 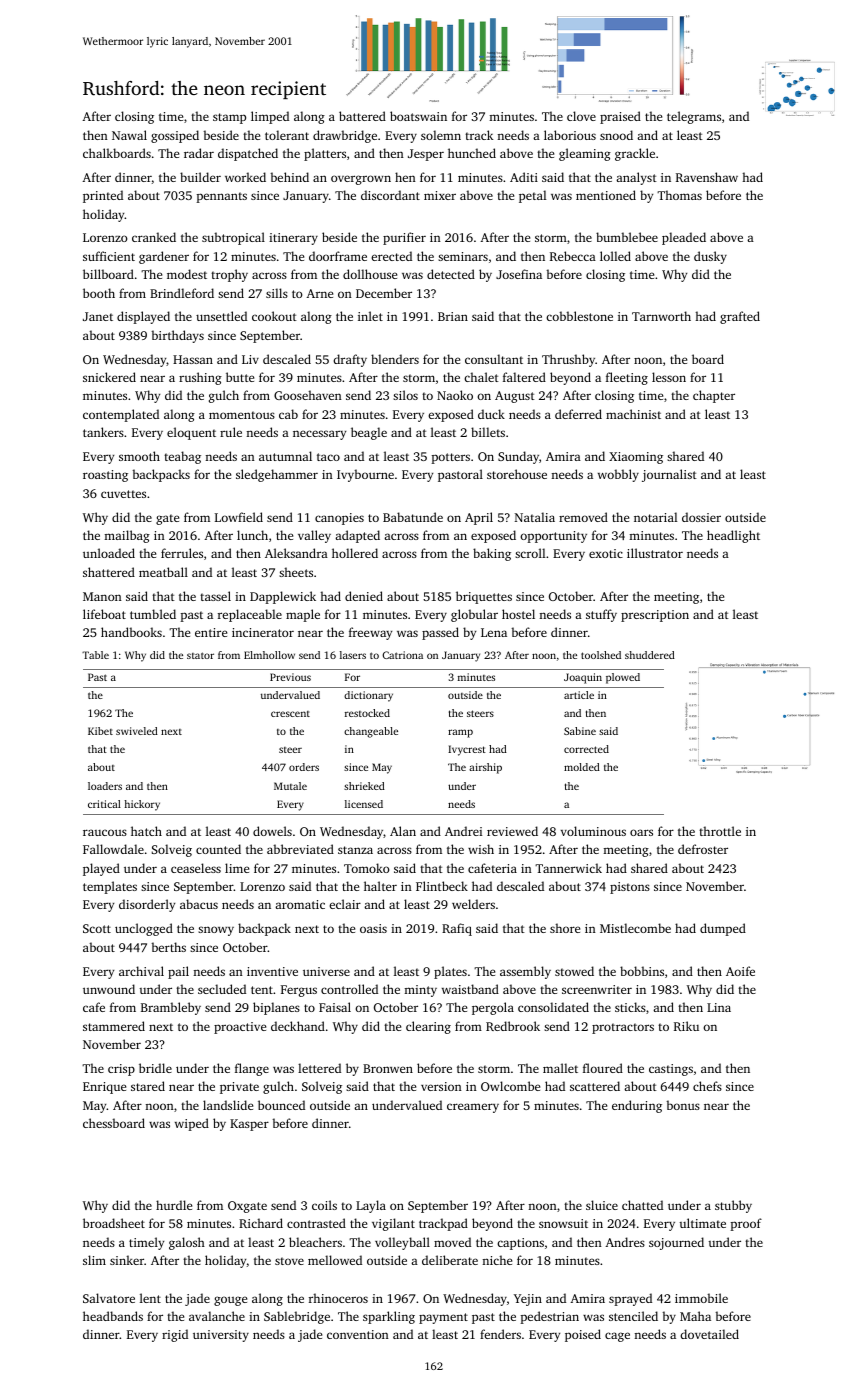 I want to click on lolled, so click(x=615, y=256).
